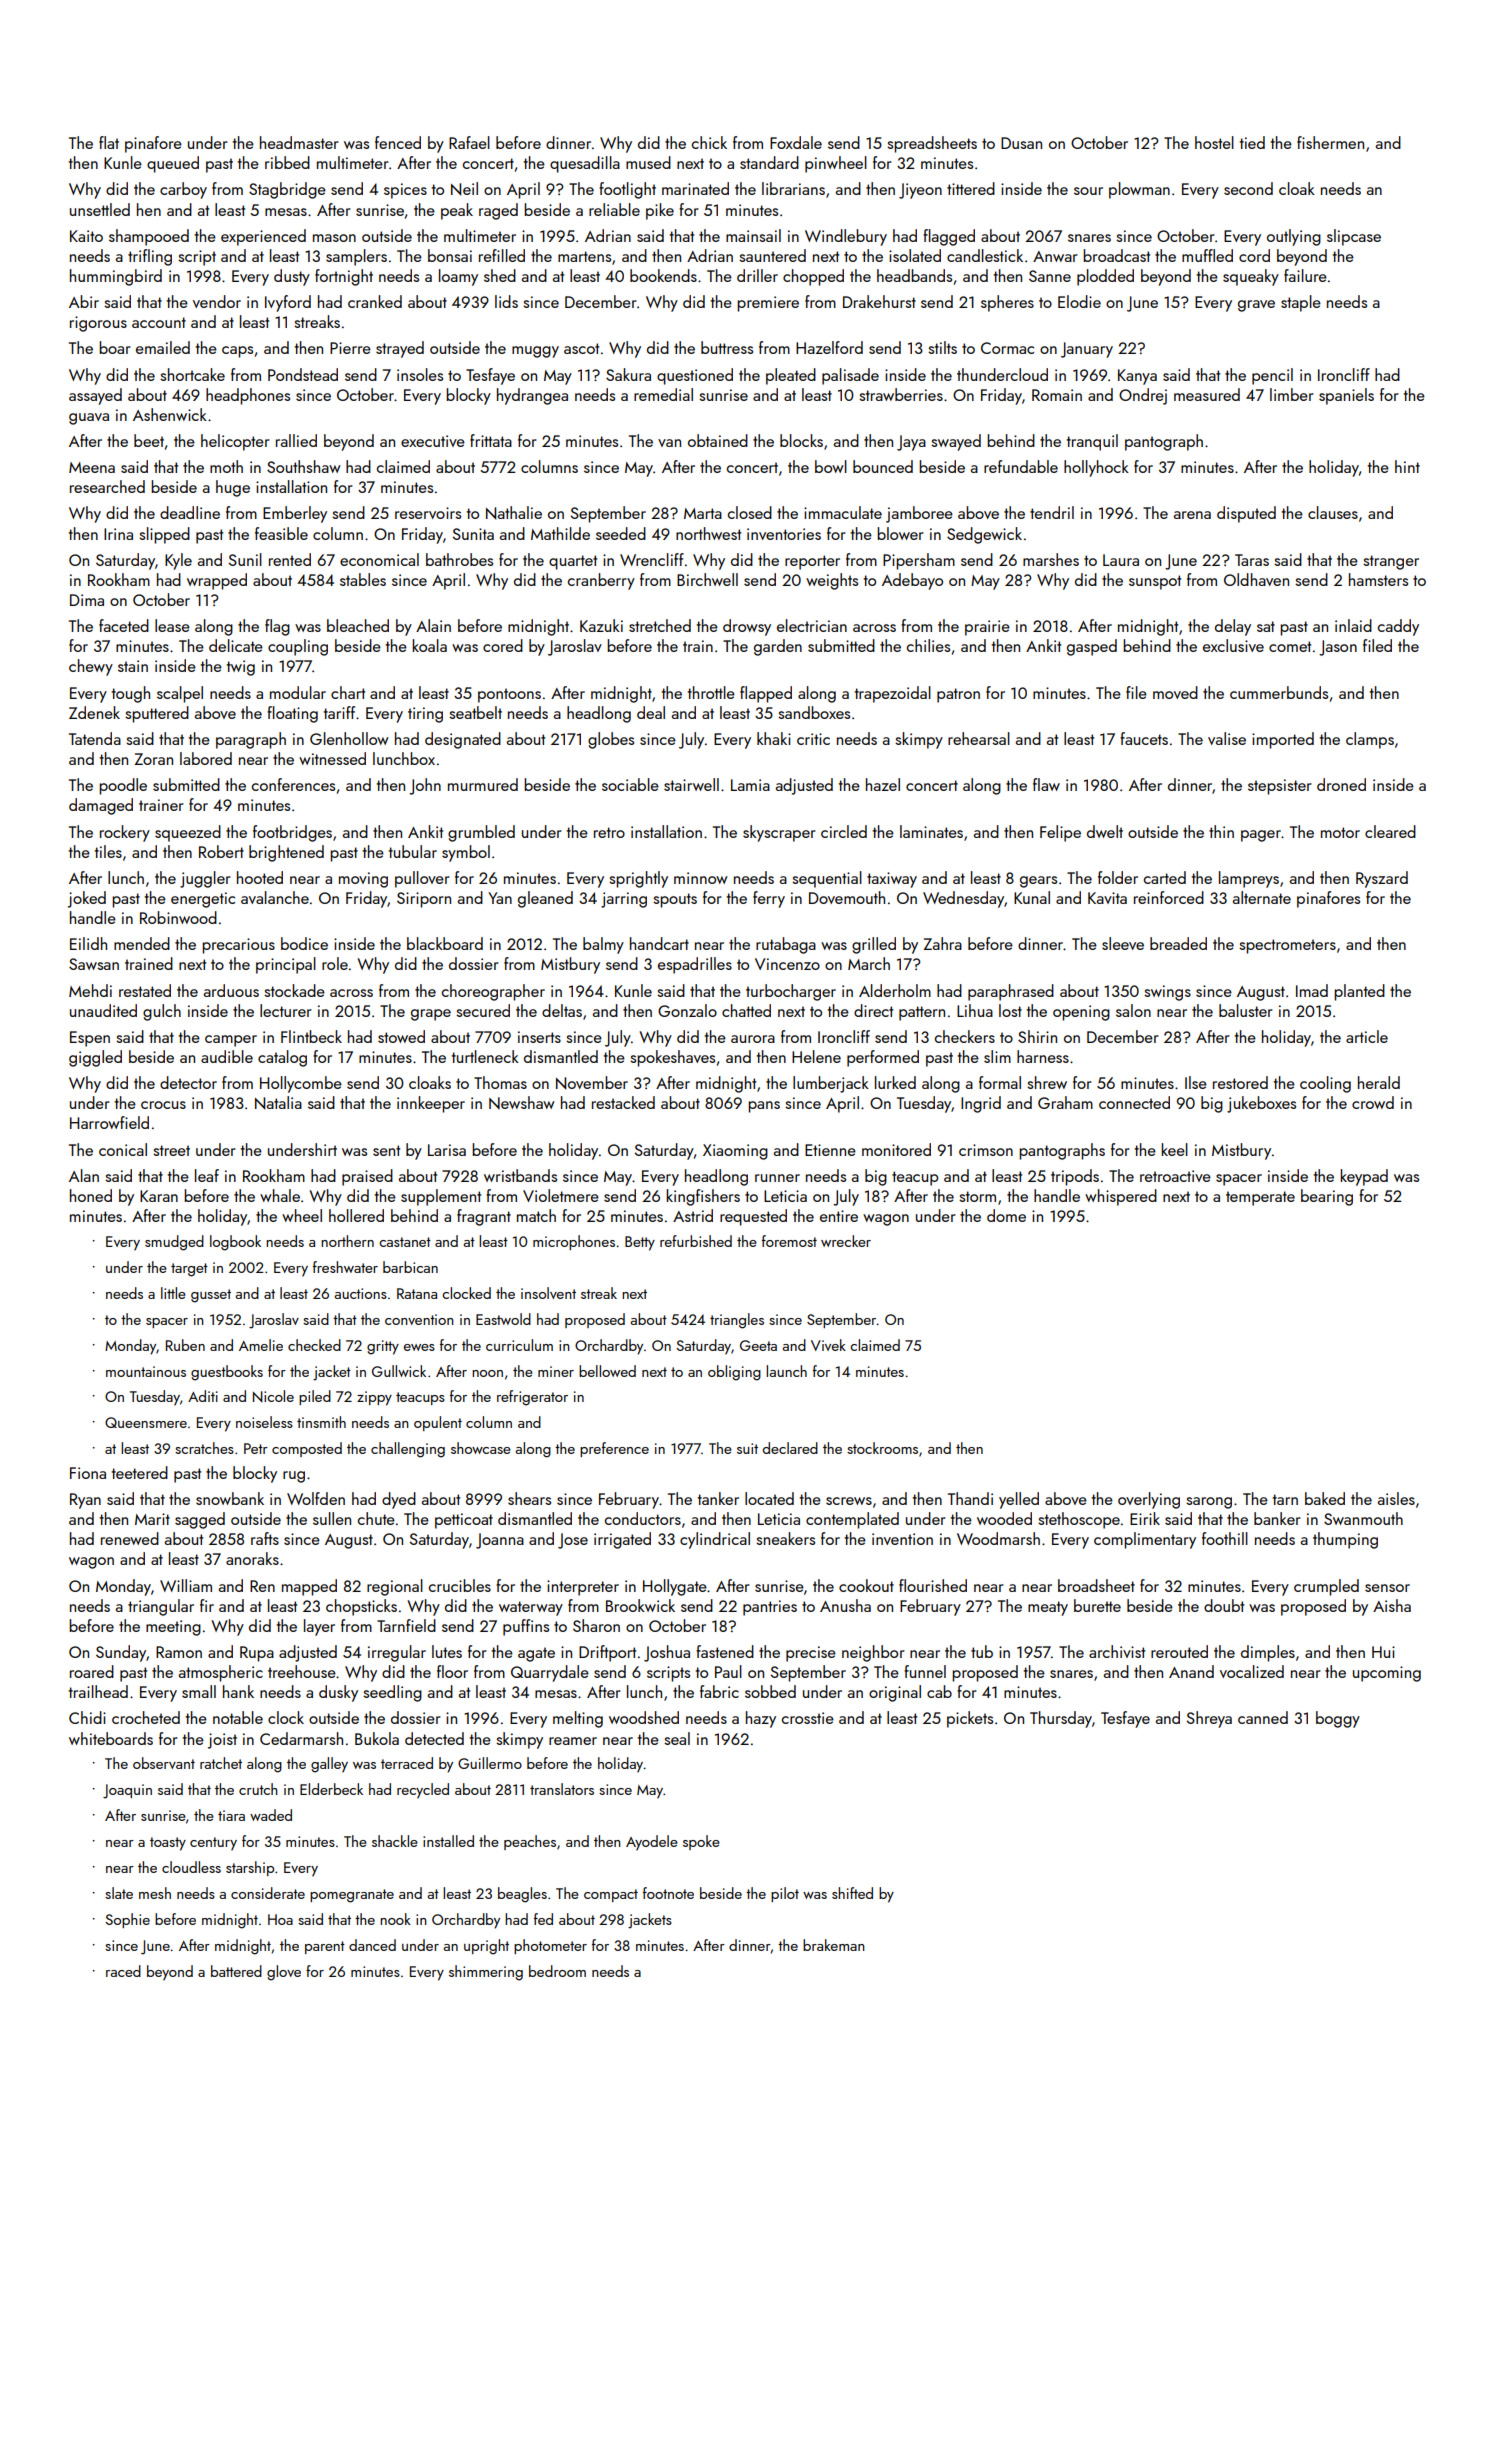  I want to click on hollyhock, so click(1096, 468).
